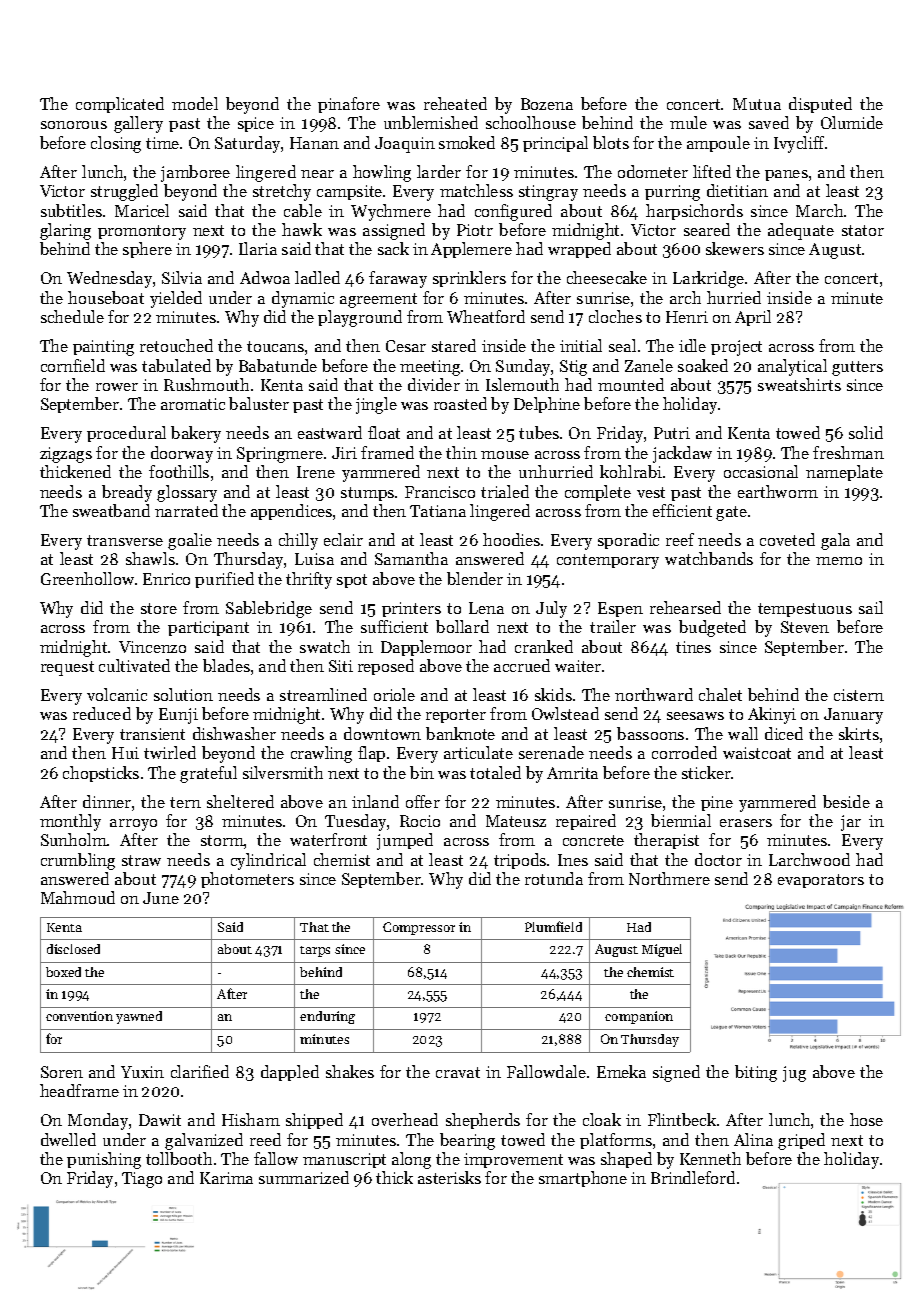 The width and height of the document is (924, 1308). What do you see at coordinates (461, 452) in the document?
I see `thin` at bounding box center [461, 452].
